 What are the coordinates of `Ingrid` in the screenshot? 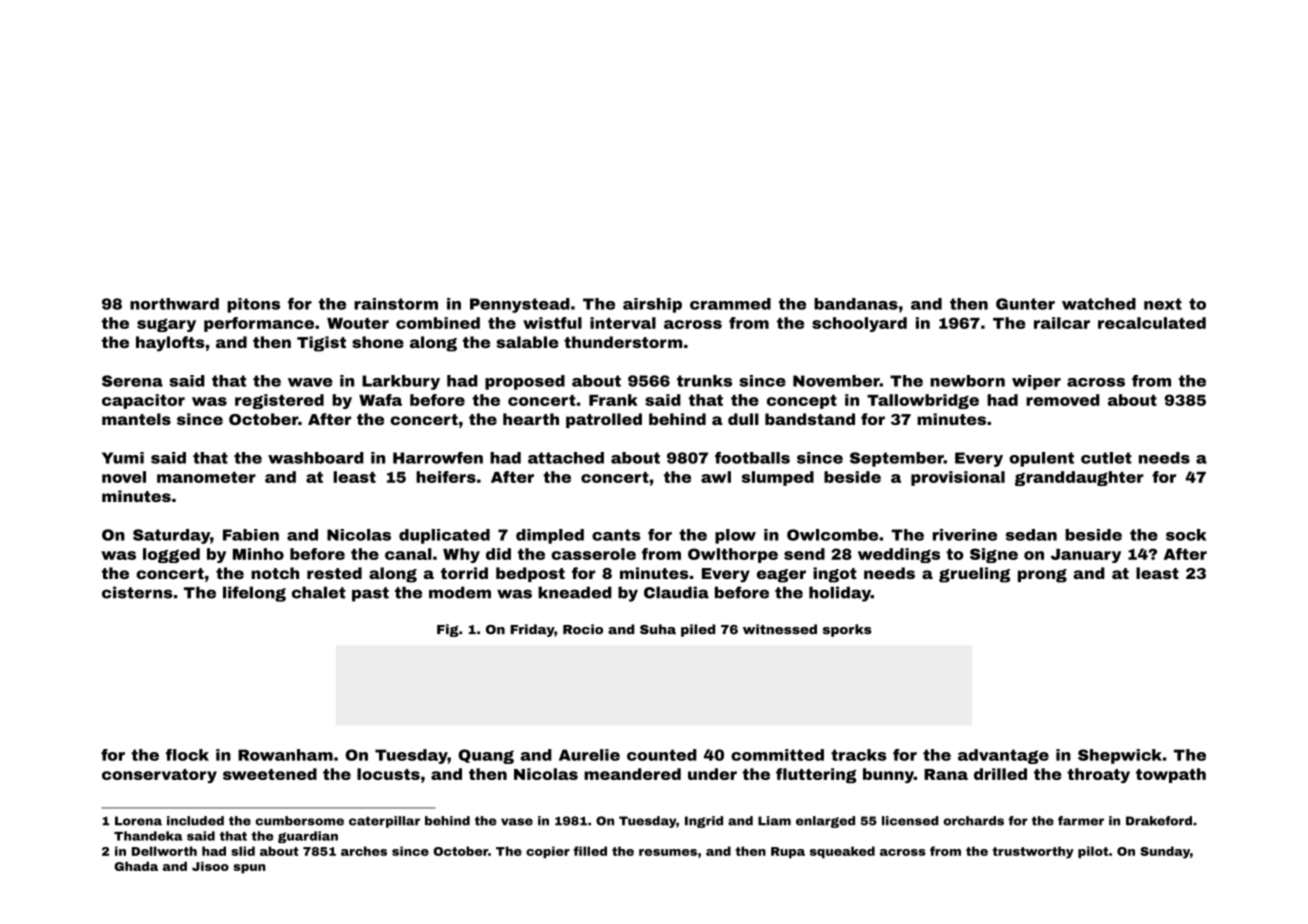 It's located at (704, 822).
